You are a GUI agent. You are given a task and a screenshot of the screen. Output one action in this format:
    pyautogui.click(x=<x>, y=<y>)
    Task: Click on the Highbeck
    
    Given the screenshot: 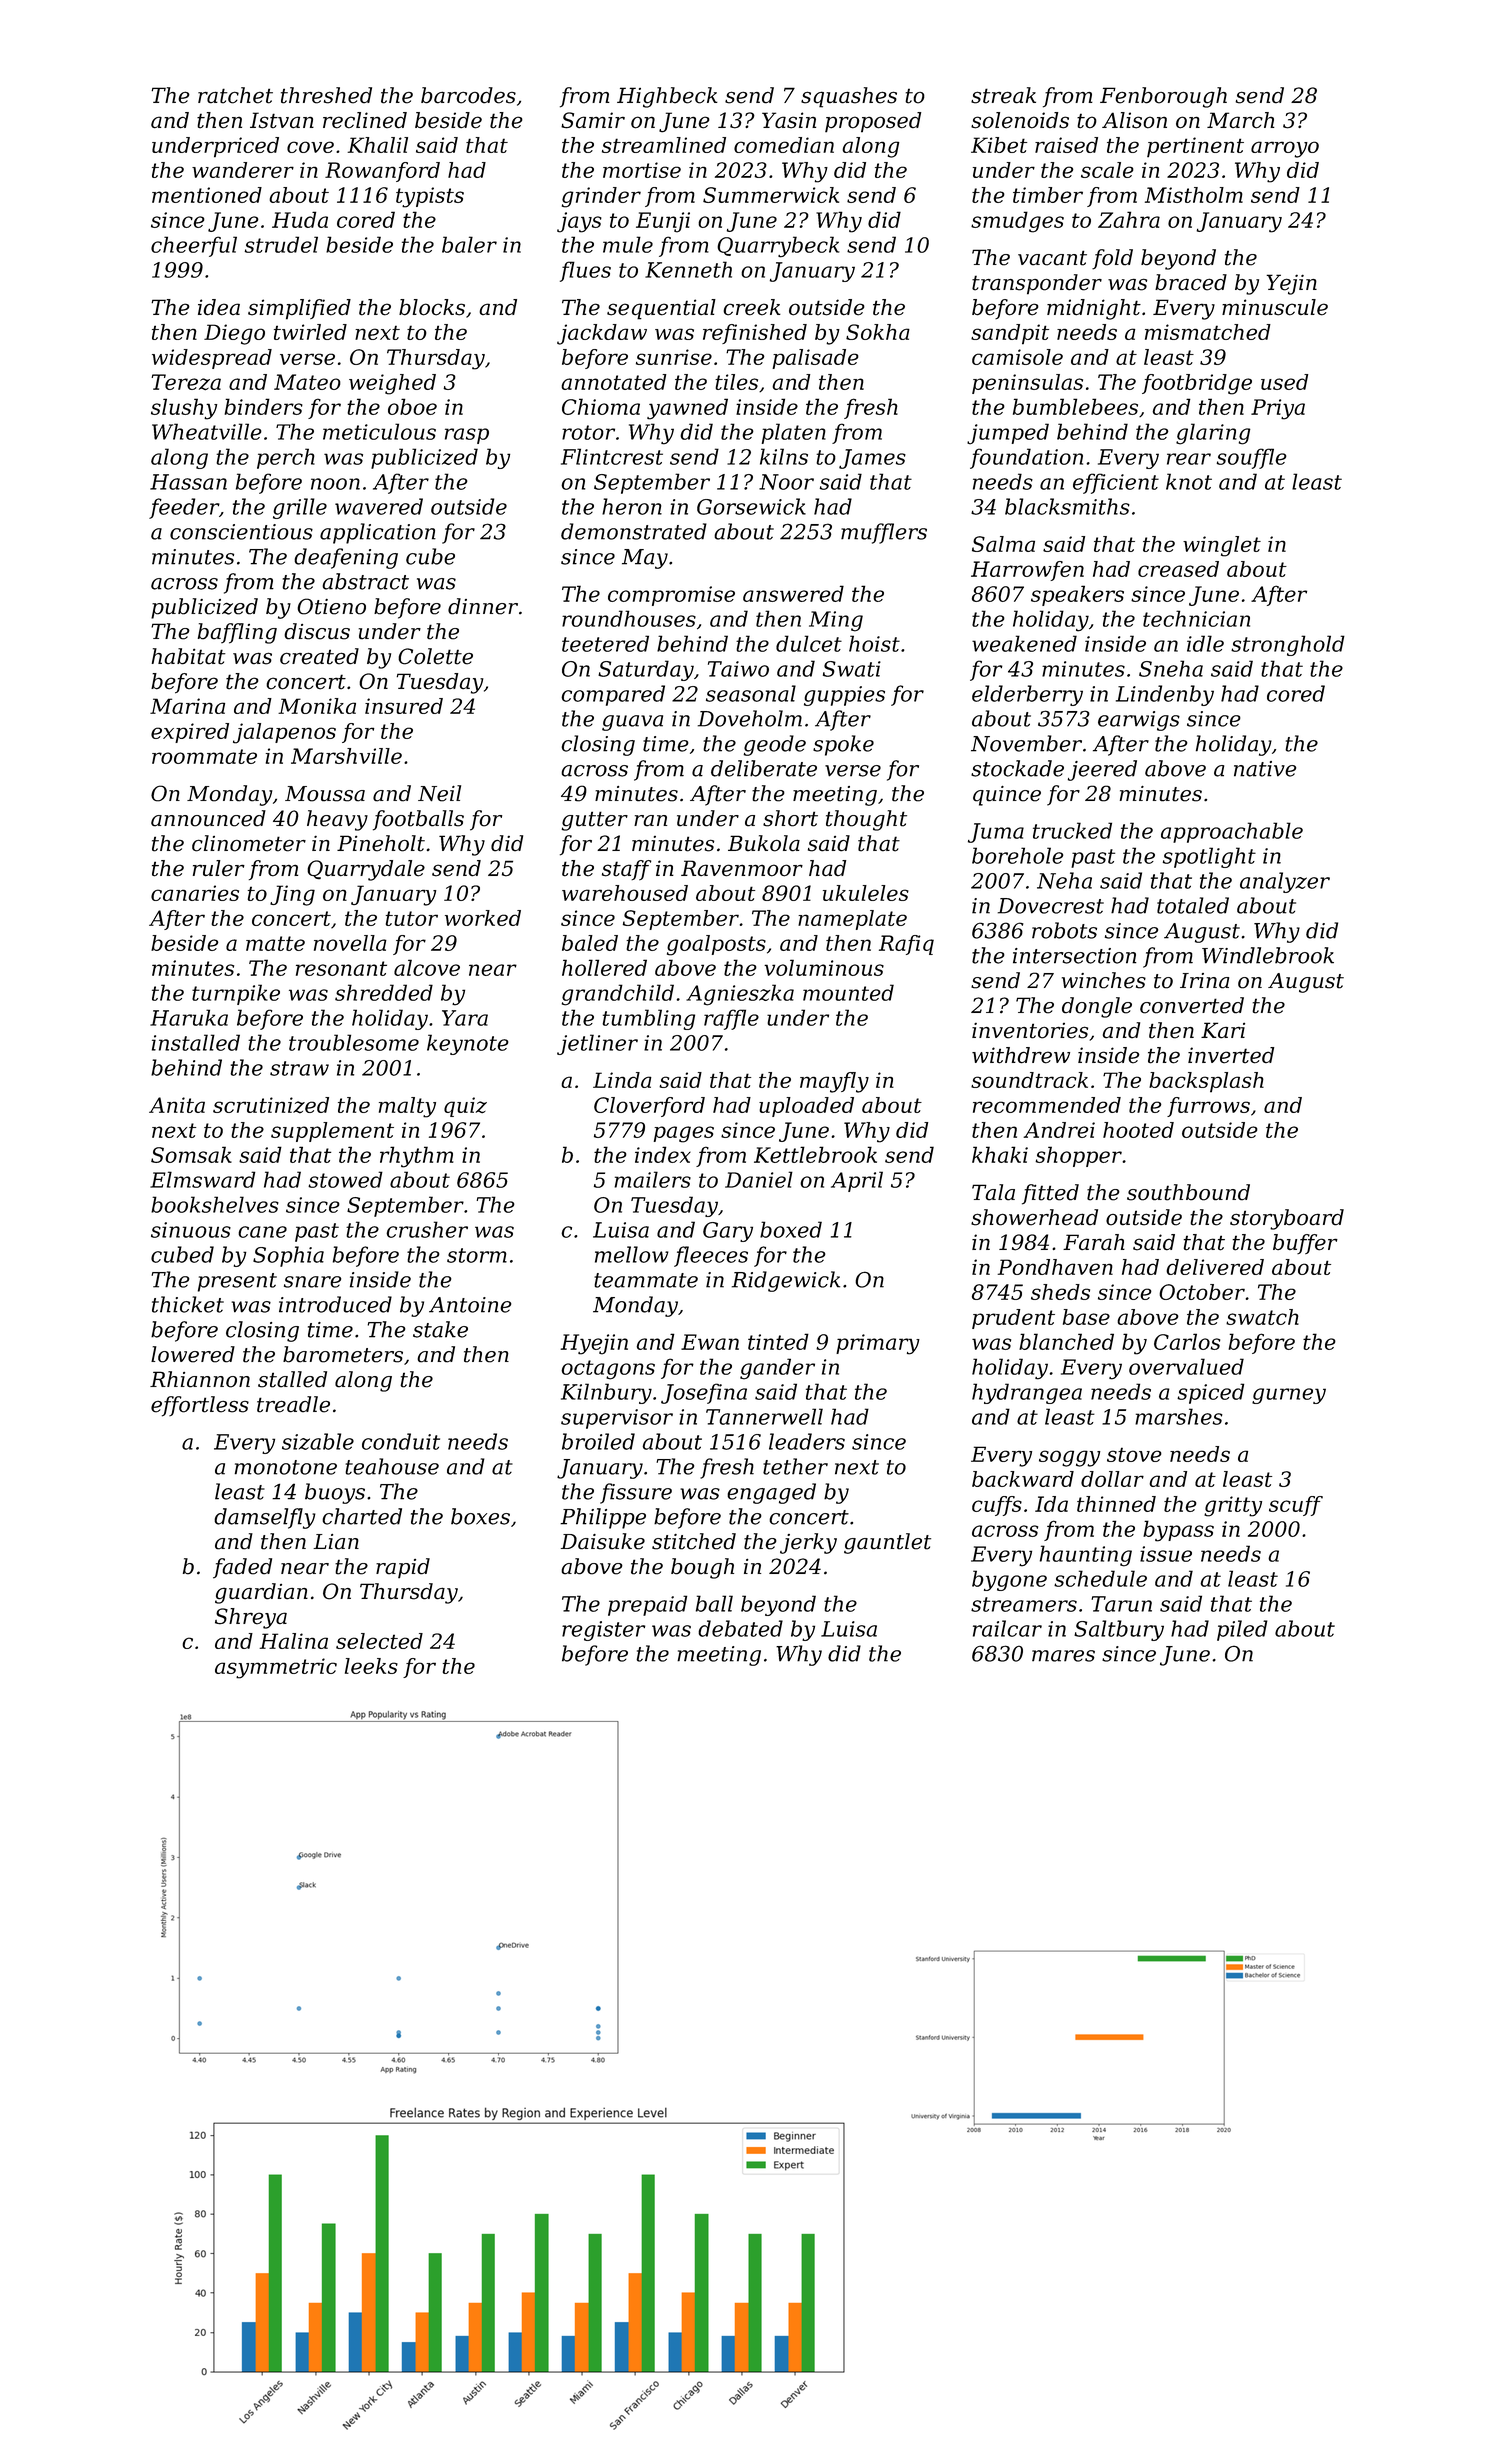 What is the action you would take?
    pyautogui.click(x=667, y=97)
